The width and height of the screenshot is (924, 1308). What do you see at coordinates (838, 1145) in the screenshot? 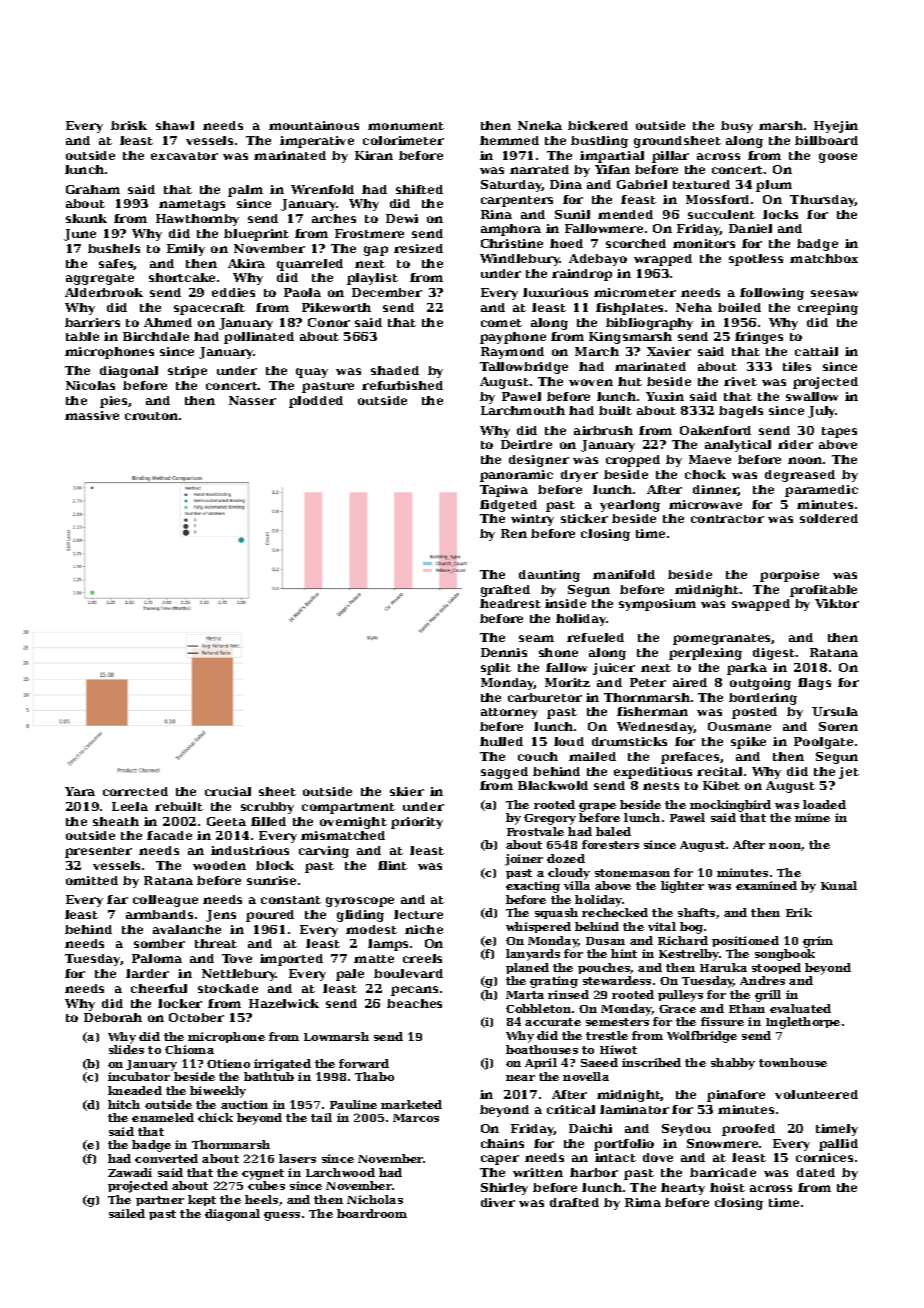
I see `pallid` at bounding box center [838, 1145].
